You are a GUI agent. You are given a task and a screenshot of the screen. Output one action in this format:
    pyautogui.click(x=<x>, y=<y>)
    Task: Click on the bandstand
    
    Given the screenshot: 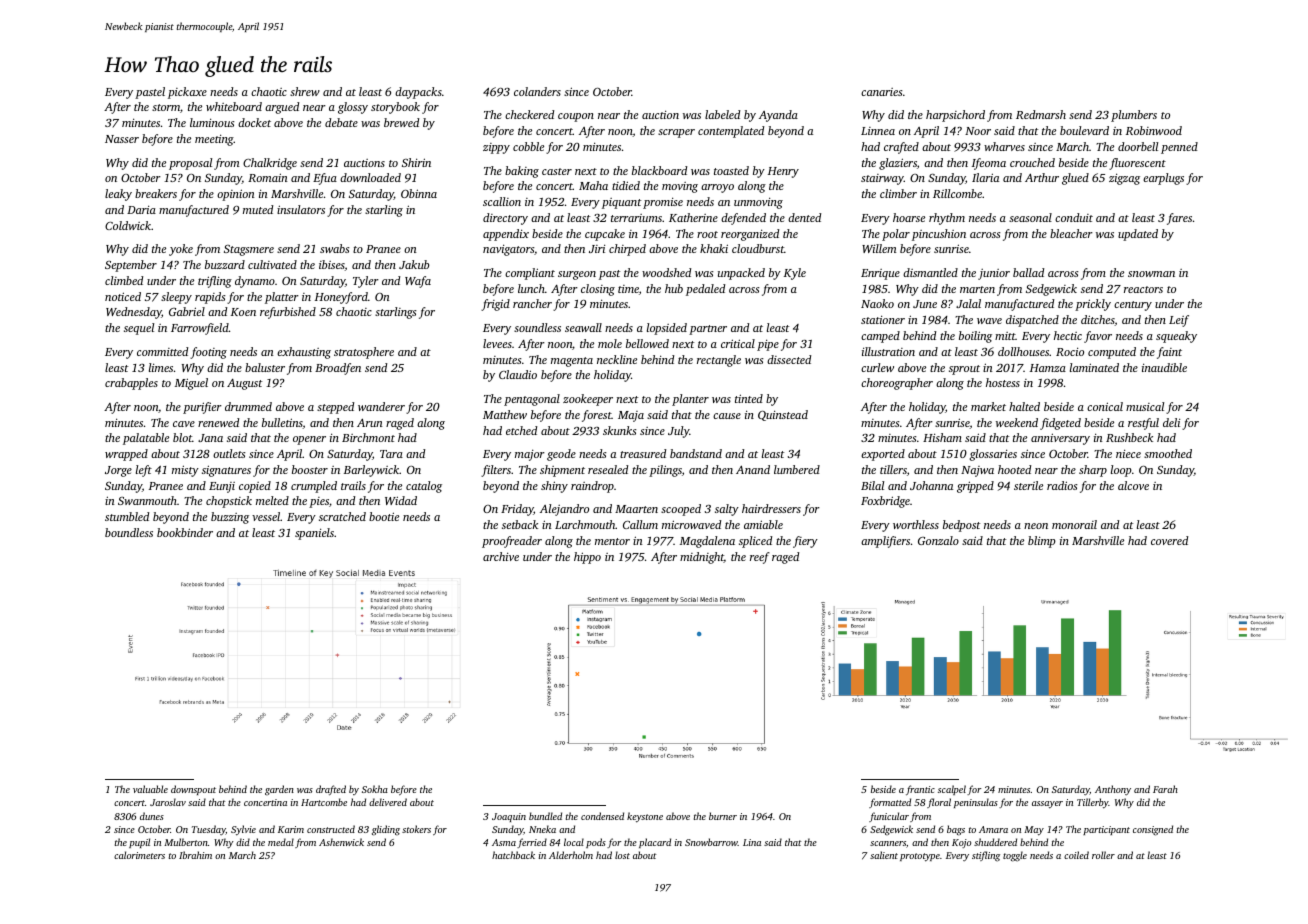 What is the action you would take?
    pyautogui.click(x=696, y=453)
